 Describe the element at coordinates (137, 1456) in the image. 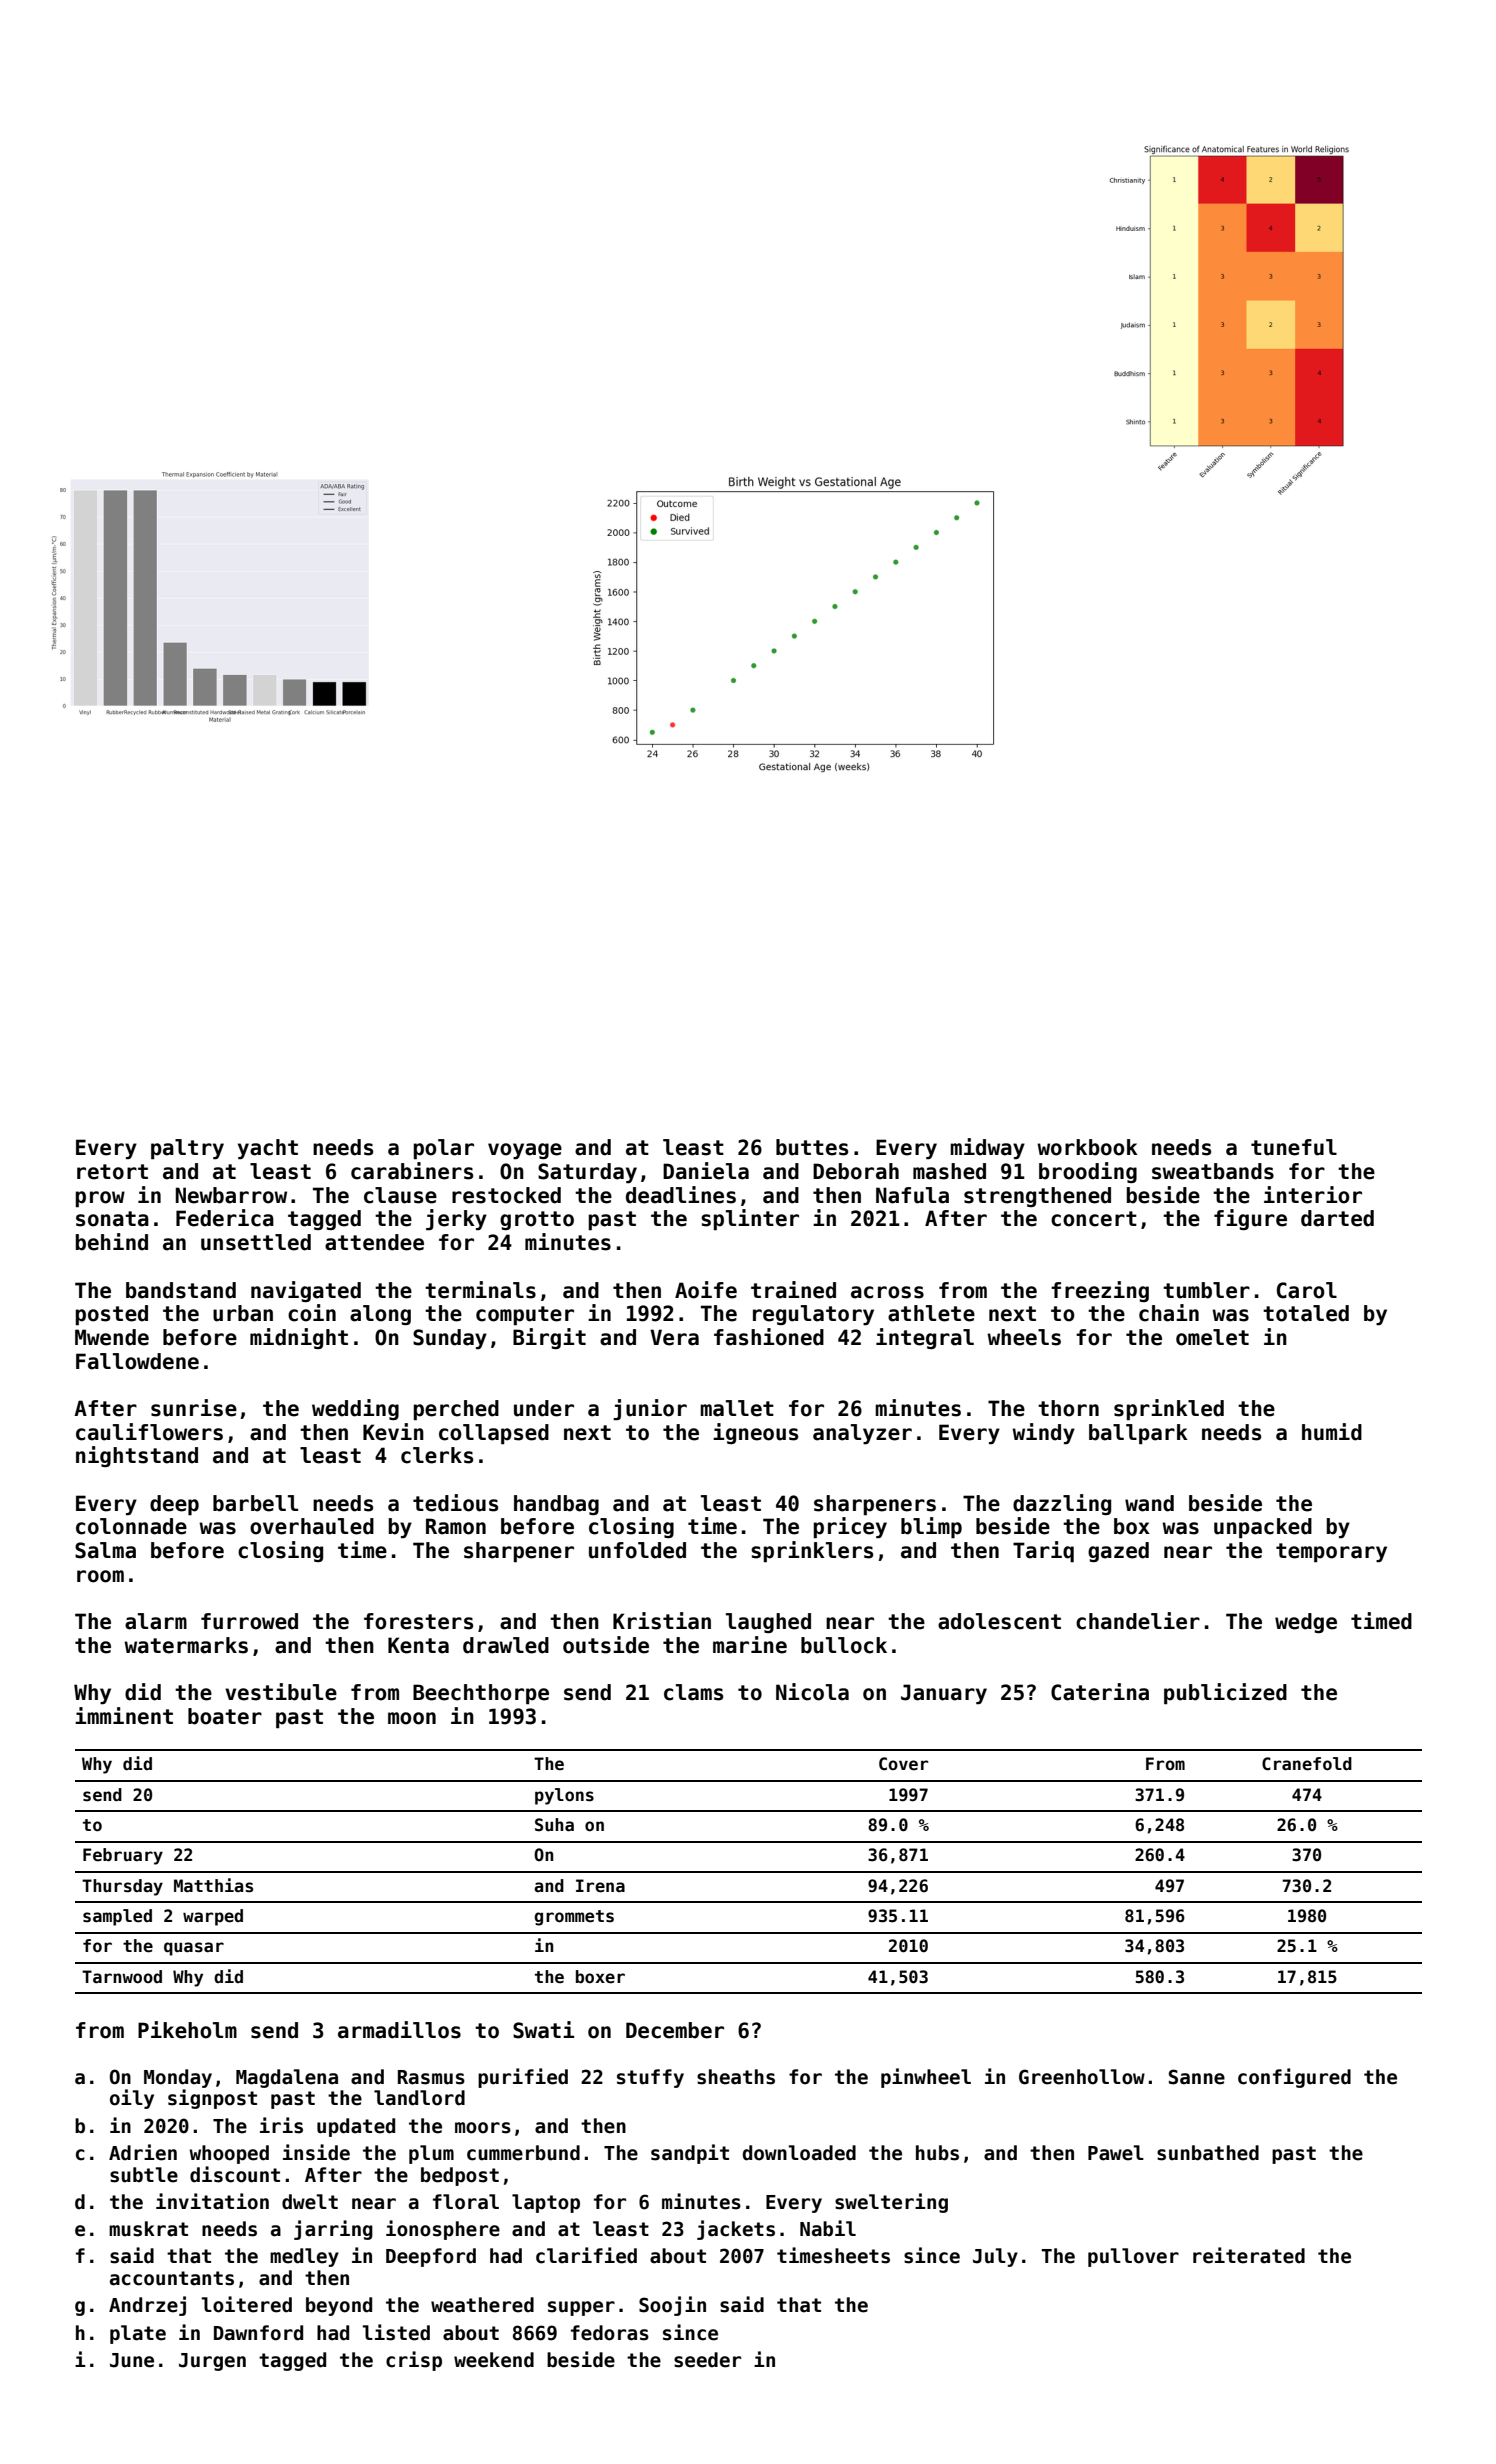

I see `nightstand` at that location.
